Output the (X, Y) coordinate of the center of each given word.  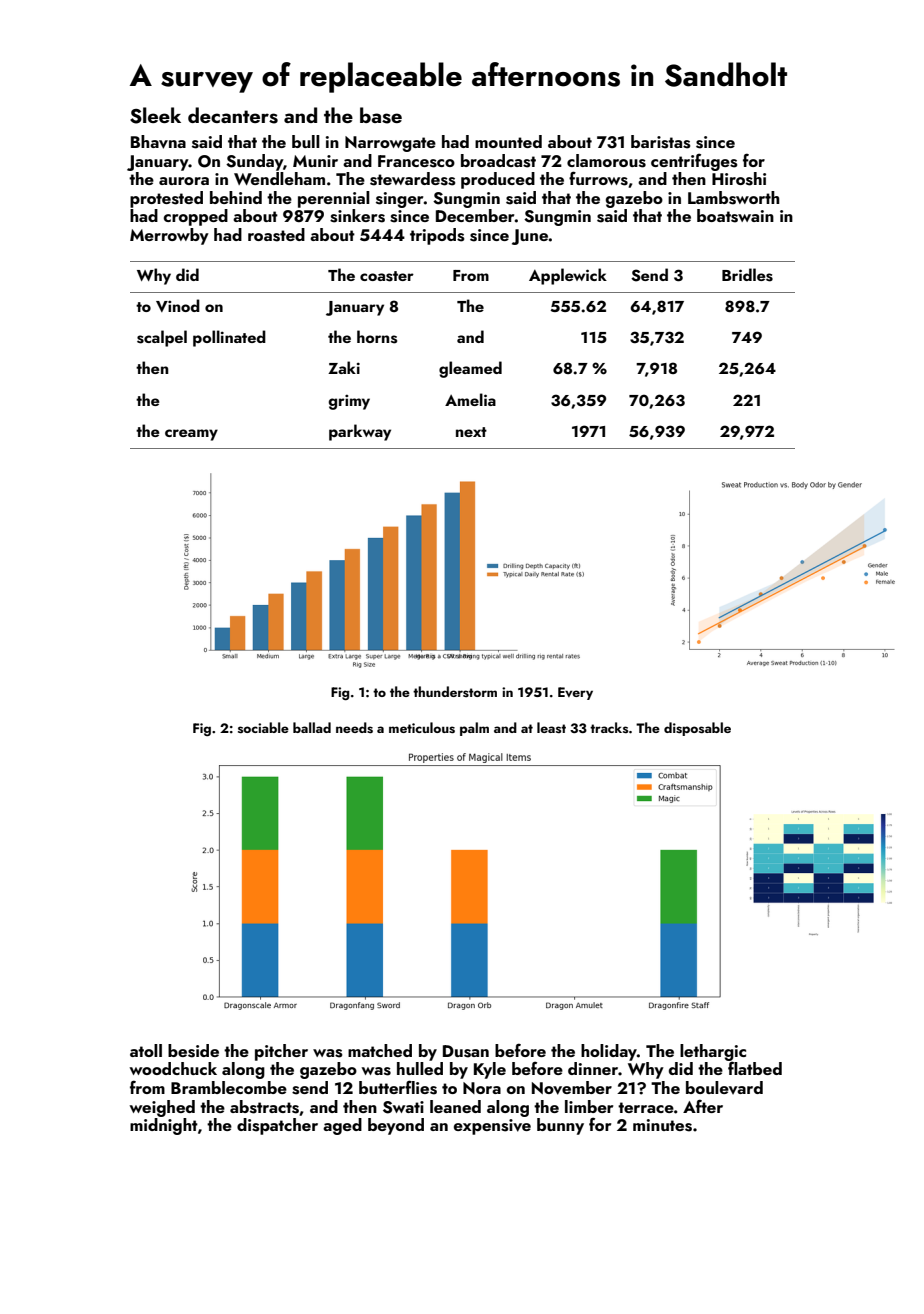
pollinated (229, 338)
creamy (191, 435)
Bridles (747, 275)
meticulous (422, 727)
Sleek (155, 115)
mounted (508, 141)
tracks (609, 727)
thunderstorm (455, 691)
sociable (263, 727)
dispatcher (277, 1126)
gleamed (470, 369)
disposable (697, 729)
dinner (593, 1068)
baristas (661, 142)
